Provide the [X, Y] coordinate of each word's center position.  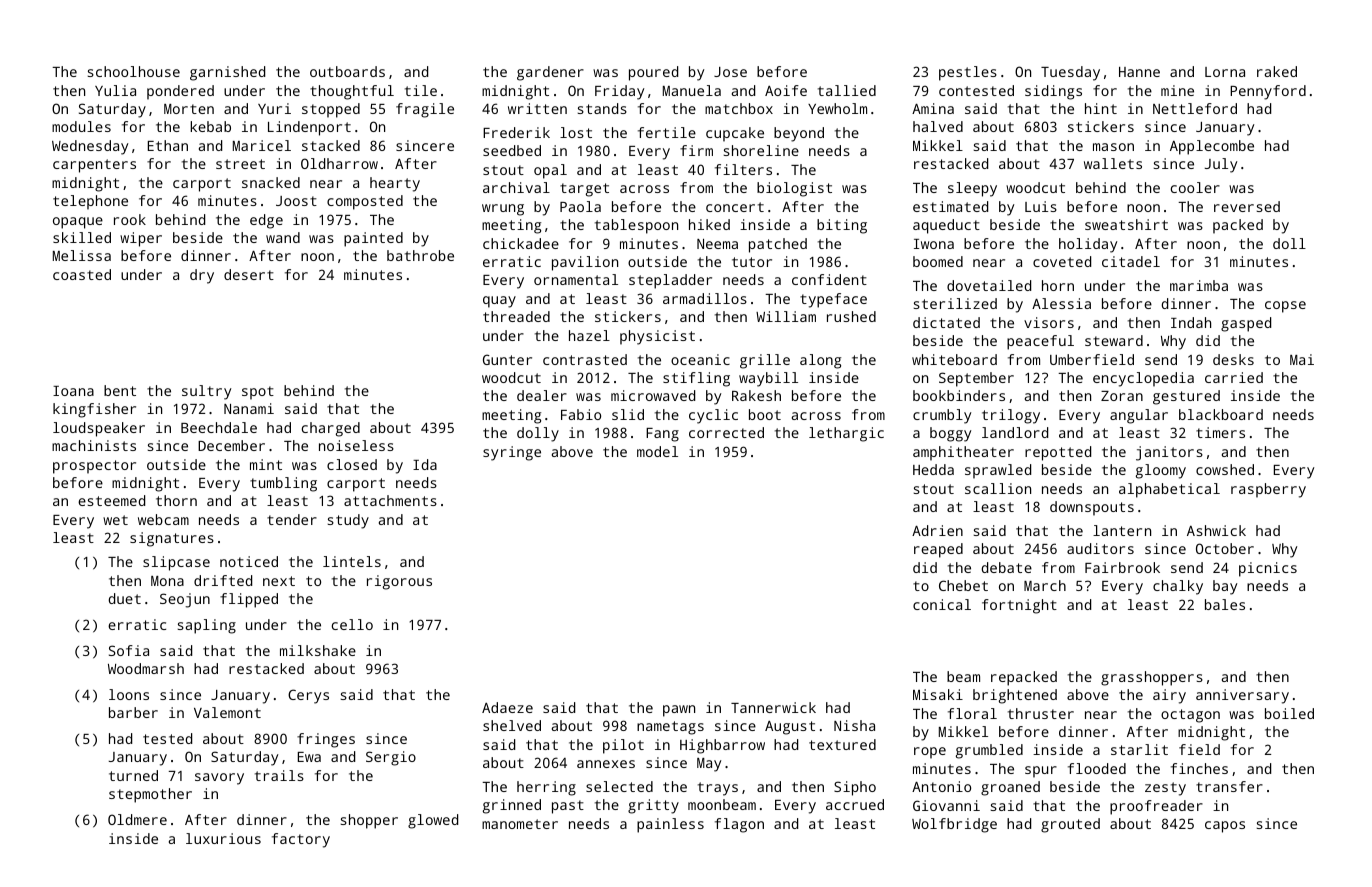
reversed [1247, 206]
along [820, 361]
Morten [189, 109]
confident [829, 279]
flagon [739, 825]
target [584, 190]
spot [258, 393]
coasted [82, 274]
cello [352, 624]
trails [279, 775]
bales [1225, 604]
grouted [1070, 825]
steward [1114, 340]
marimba [1199, 285]
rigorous [399, 582]
